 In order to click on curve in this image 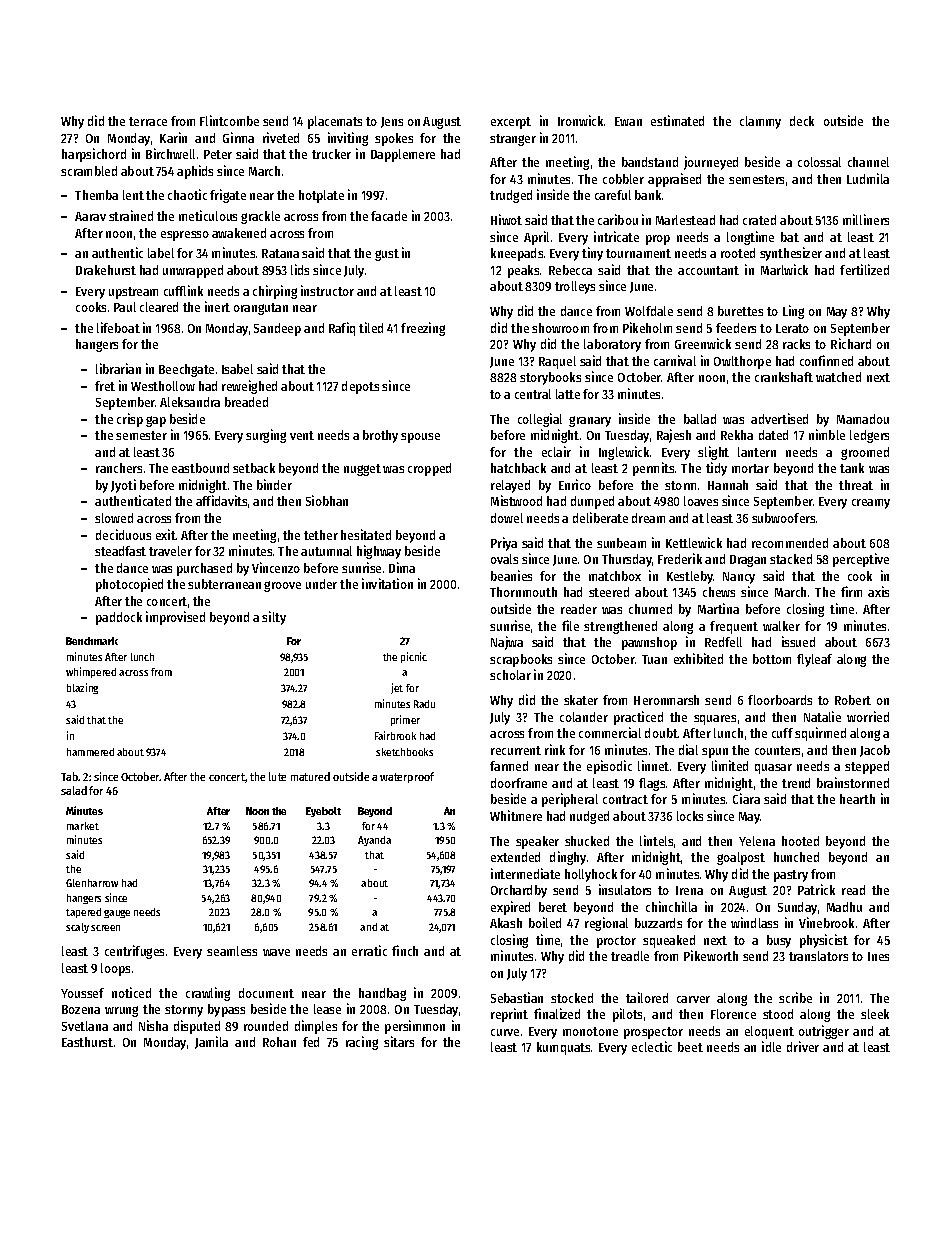, I will do `click(505, 1032)`.
